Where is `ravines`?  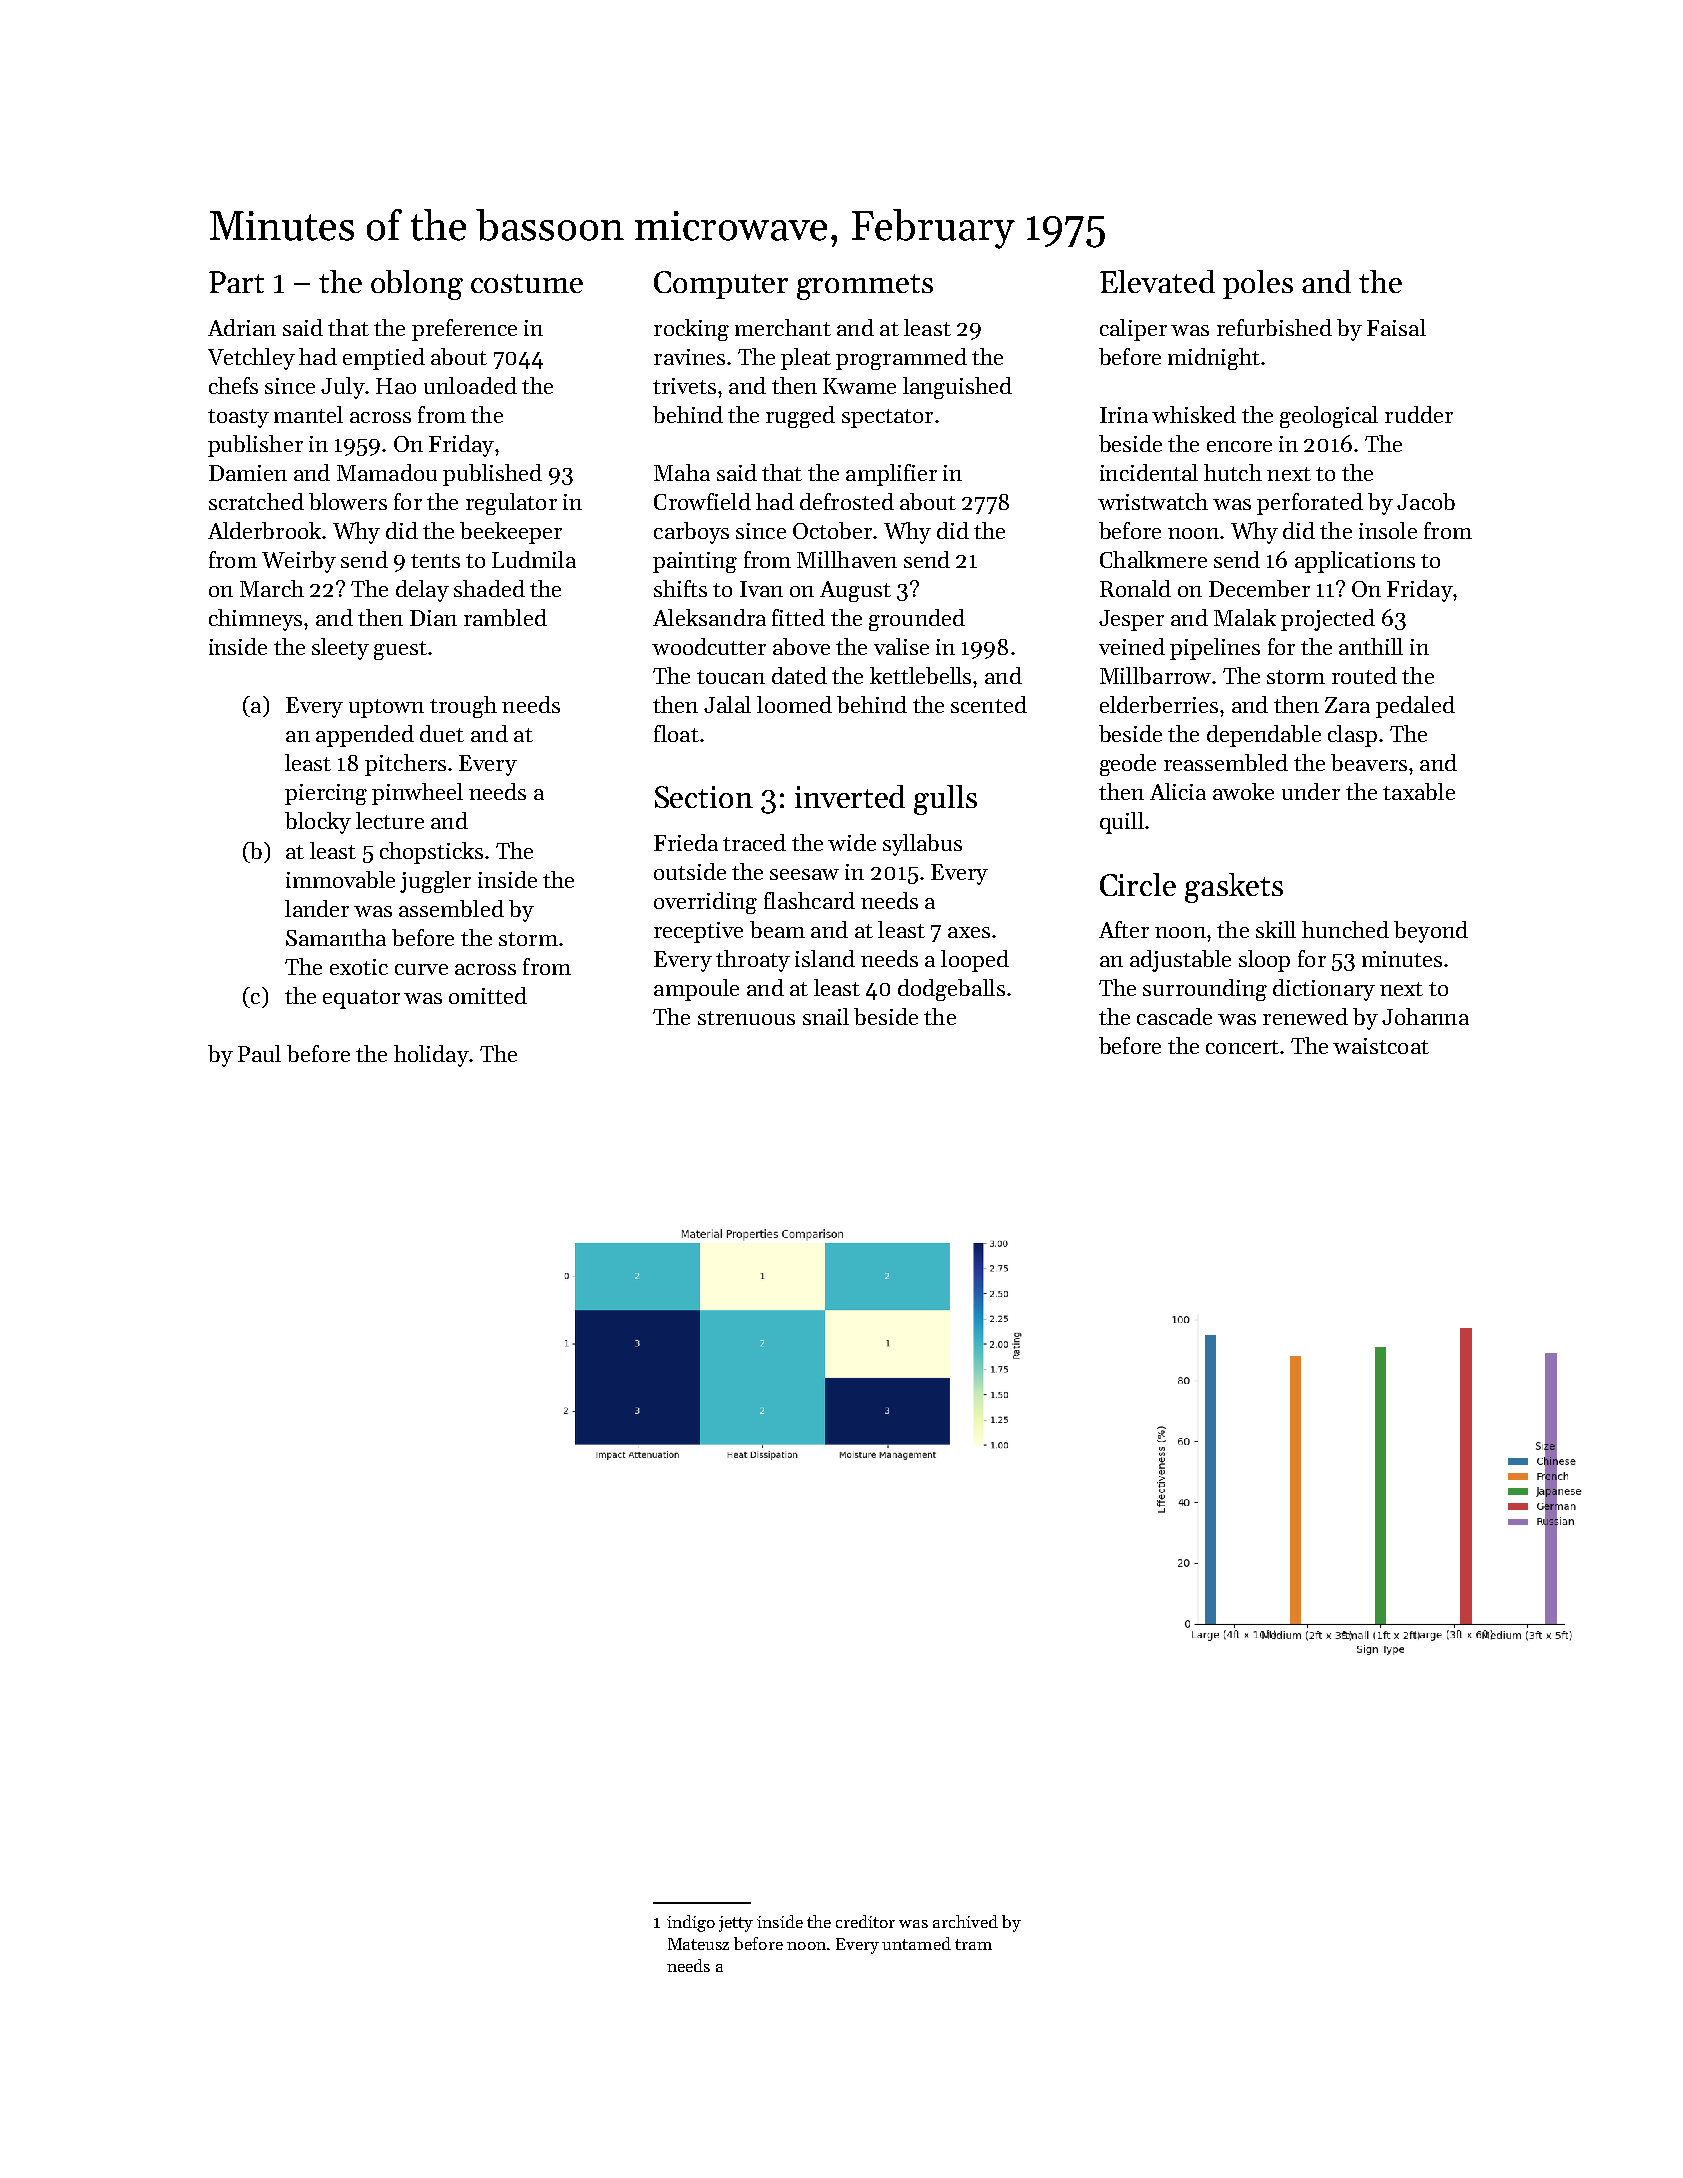 ravines is located at coordinates (689, 357).
